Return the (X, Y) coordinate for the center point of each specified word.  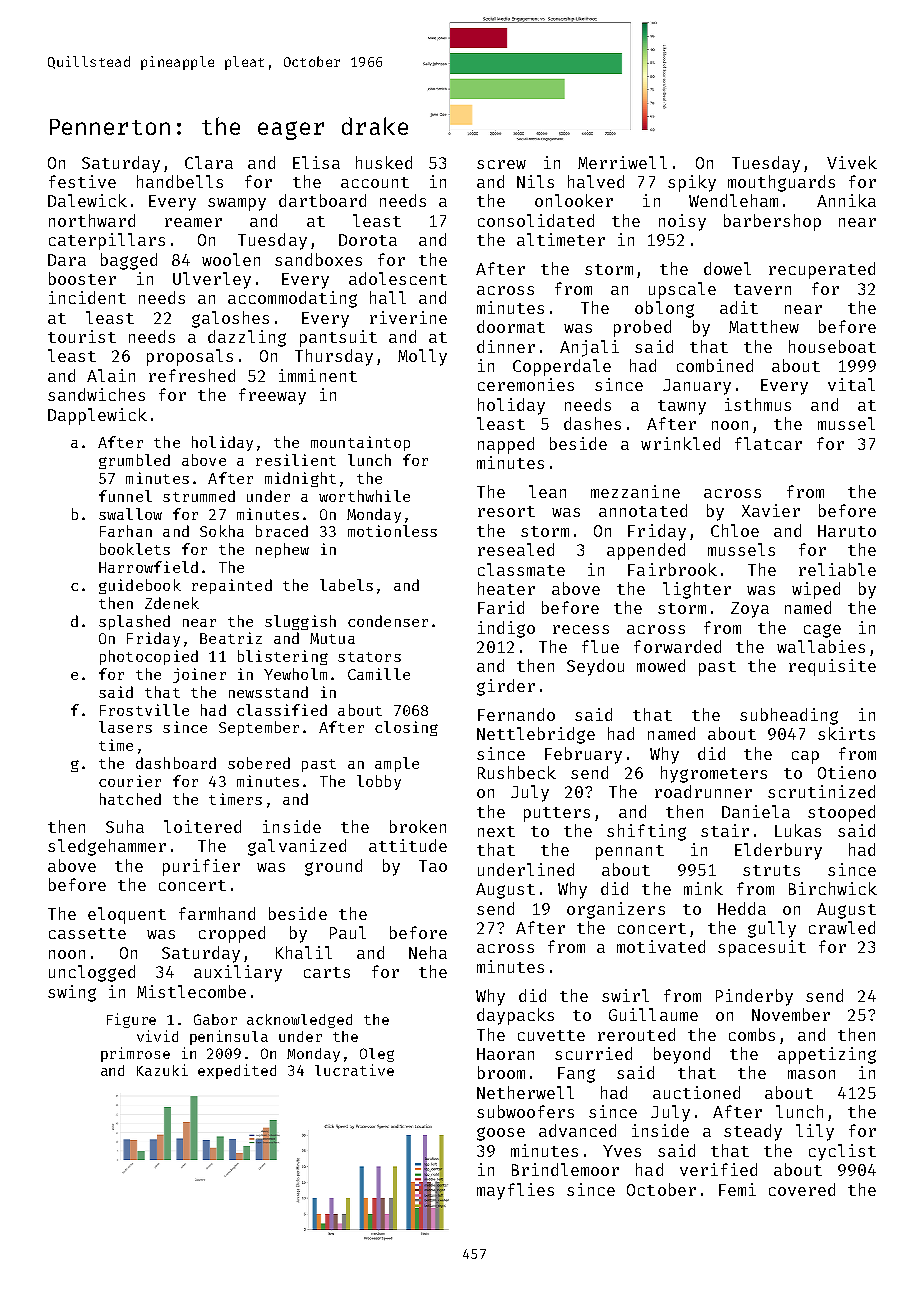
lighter (697, 590)
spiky (692, 183)
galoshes (230, 319)
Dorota (368, 240)
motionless (392, 531)
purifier (201, 867)
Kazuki (162, 1070)
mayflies (515, 1191)
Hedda (742, 908)
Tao (433, 866)
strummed (199, 496)
